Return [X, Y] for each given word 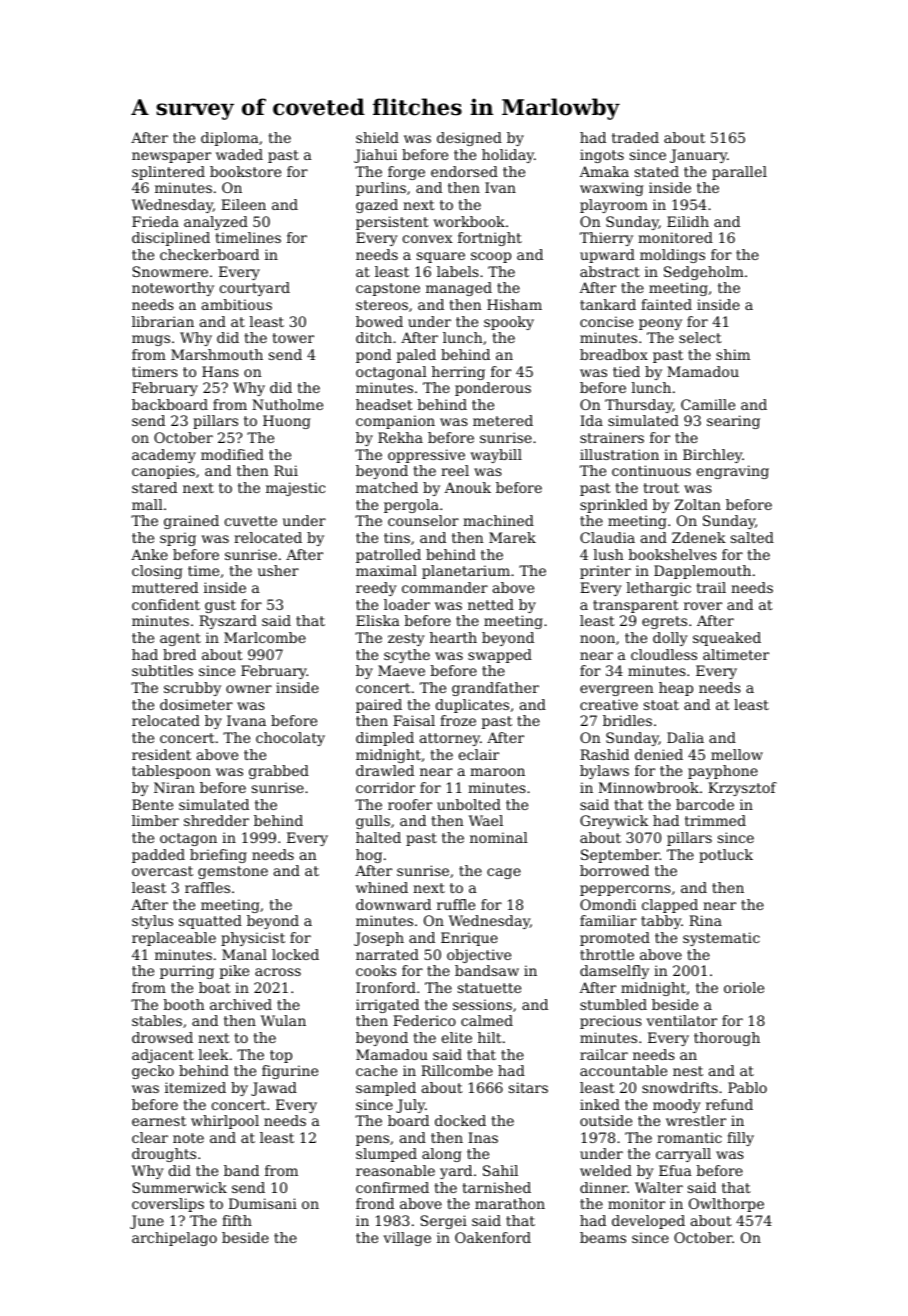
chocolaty [290, 739]
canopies [163, 472]
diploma [230, 139]
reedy [376, 589]
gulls [373, 822]
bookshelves [672, 554]
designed [469, 139]
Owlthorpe [726, 1205]
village [407, 1239]
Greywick [614, 822]
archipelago [174, 1239]
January [698, 156]
